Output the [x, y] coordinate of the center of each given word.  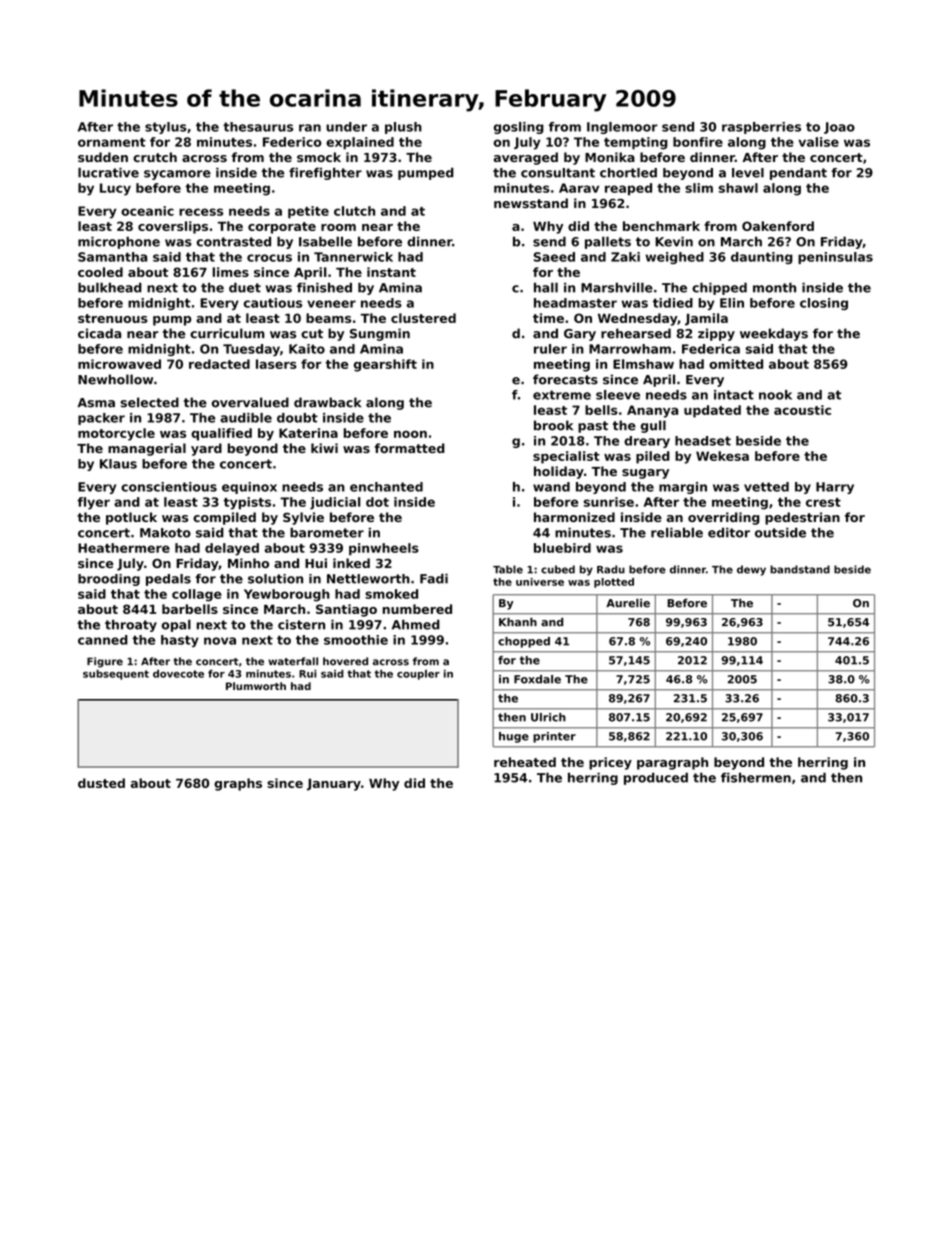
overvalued [250, 402]
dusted [101, 783]
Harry [835, 488]
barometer [327, 532]
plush [403, 128]
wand [551, 487]
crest [823, 502]
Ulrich [548, 717]
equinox [249, 488]
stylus [166, 128]
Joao [839, 128]
